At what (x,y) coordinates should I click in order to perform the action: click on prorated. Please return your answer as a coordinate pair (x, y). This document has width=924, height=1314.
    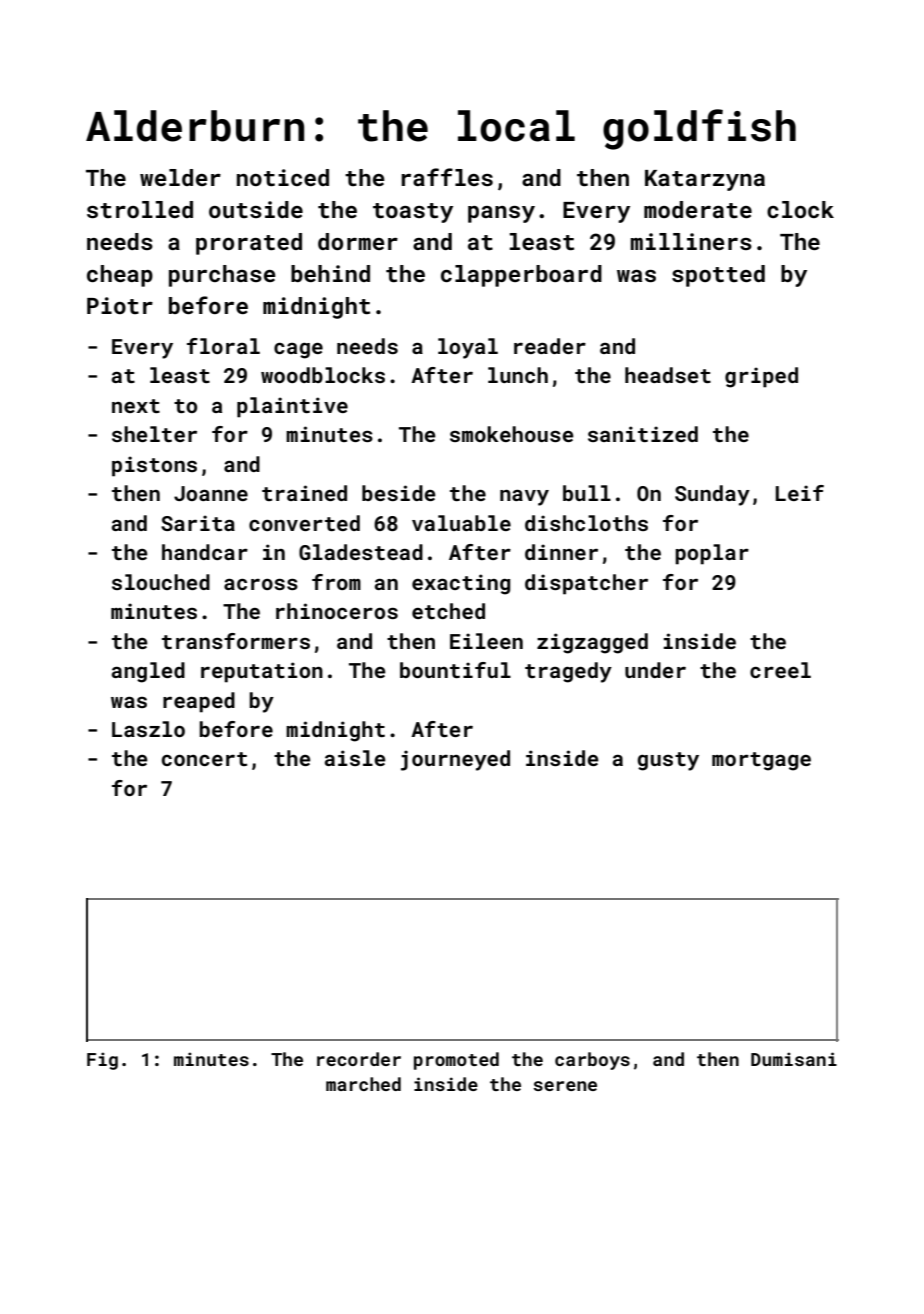
    Looking at the image, I should click on (249, 244).
